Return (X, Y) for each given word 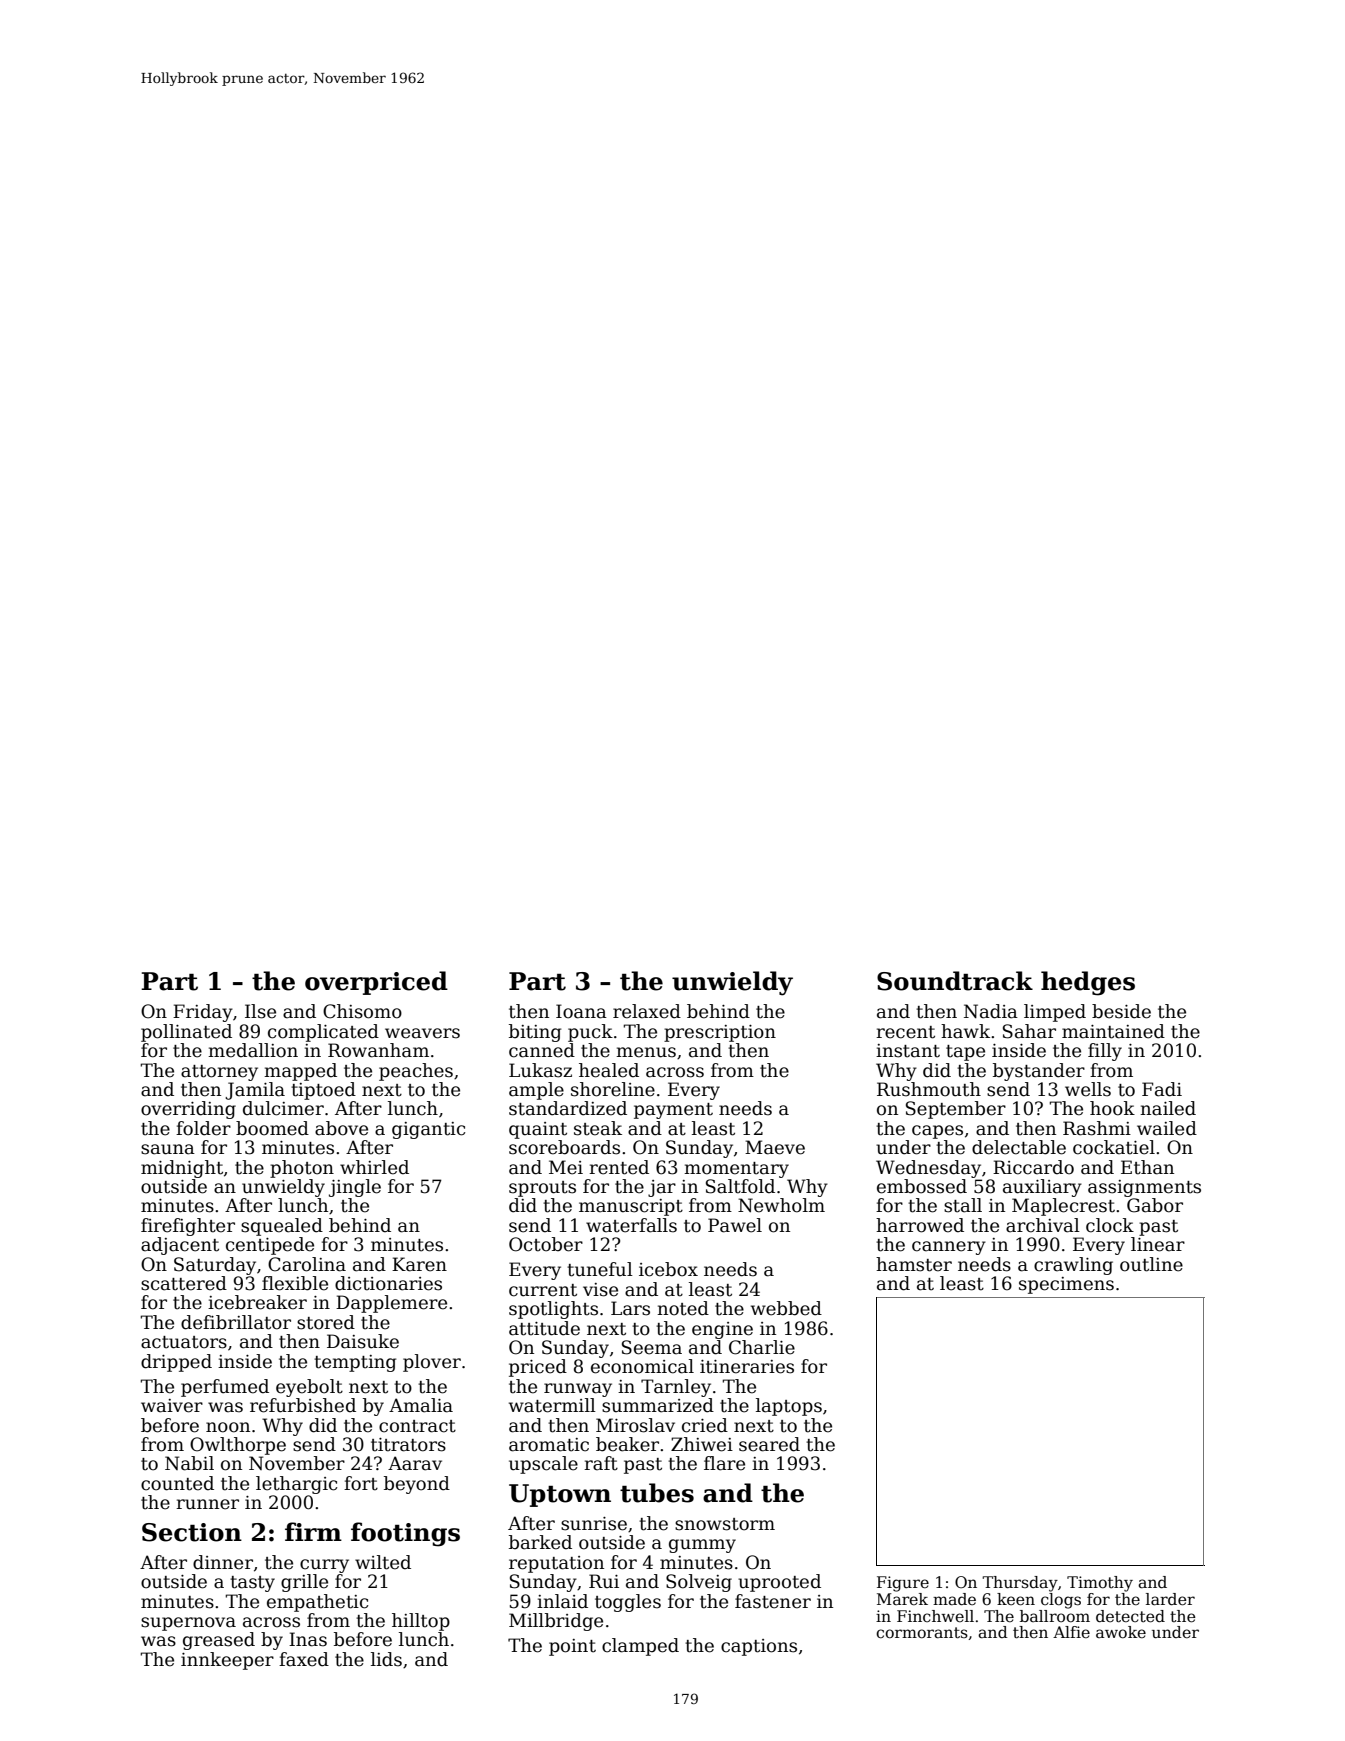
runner (207, 1504)
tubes (657, 1493)
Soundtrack (955, 981)
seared (769, 1444)
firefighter (188, 1227)
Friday (203, 1013)
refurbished (303, 1405)
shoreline (613, 1089)
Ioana (581, 1011)
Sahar (1029, 1031)
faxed (304, 1659)
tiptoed (323, 1091)
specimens (1066, 1285)
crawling (1073, 1266)
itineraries (747, 1367)
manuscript (631, 1207)
